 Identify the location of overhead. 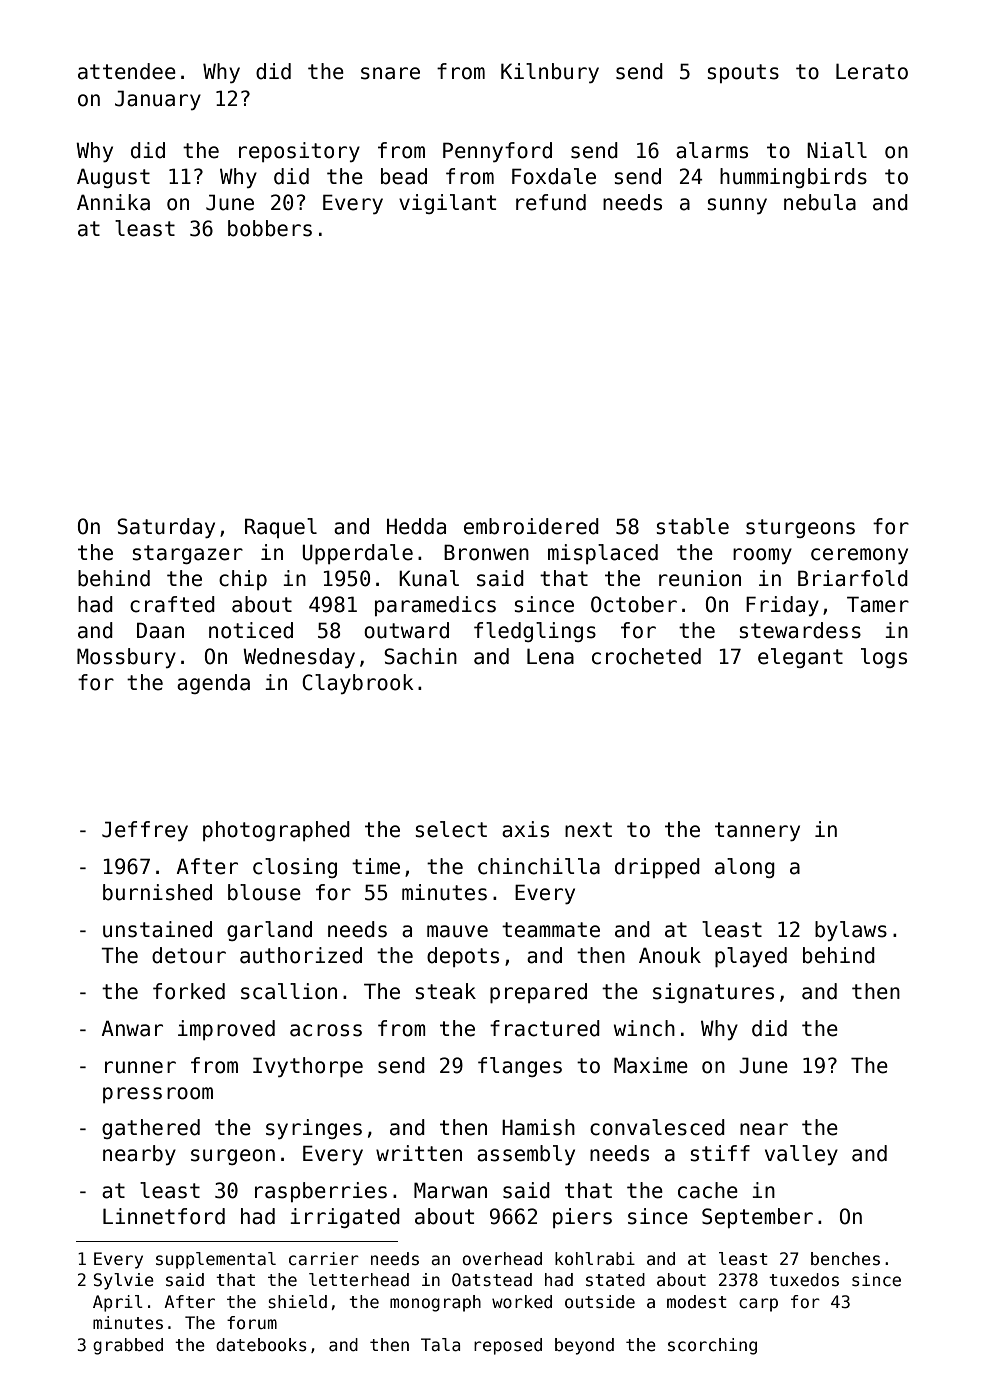
(502, 1259).
